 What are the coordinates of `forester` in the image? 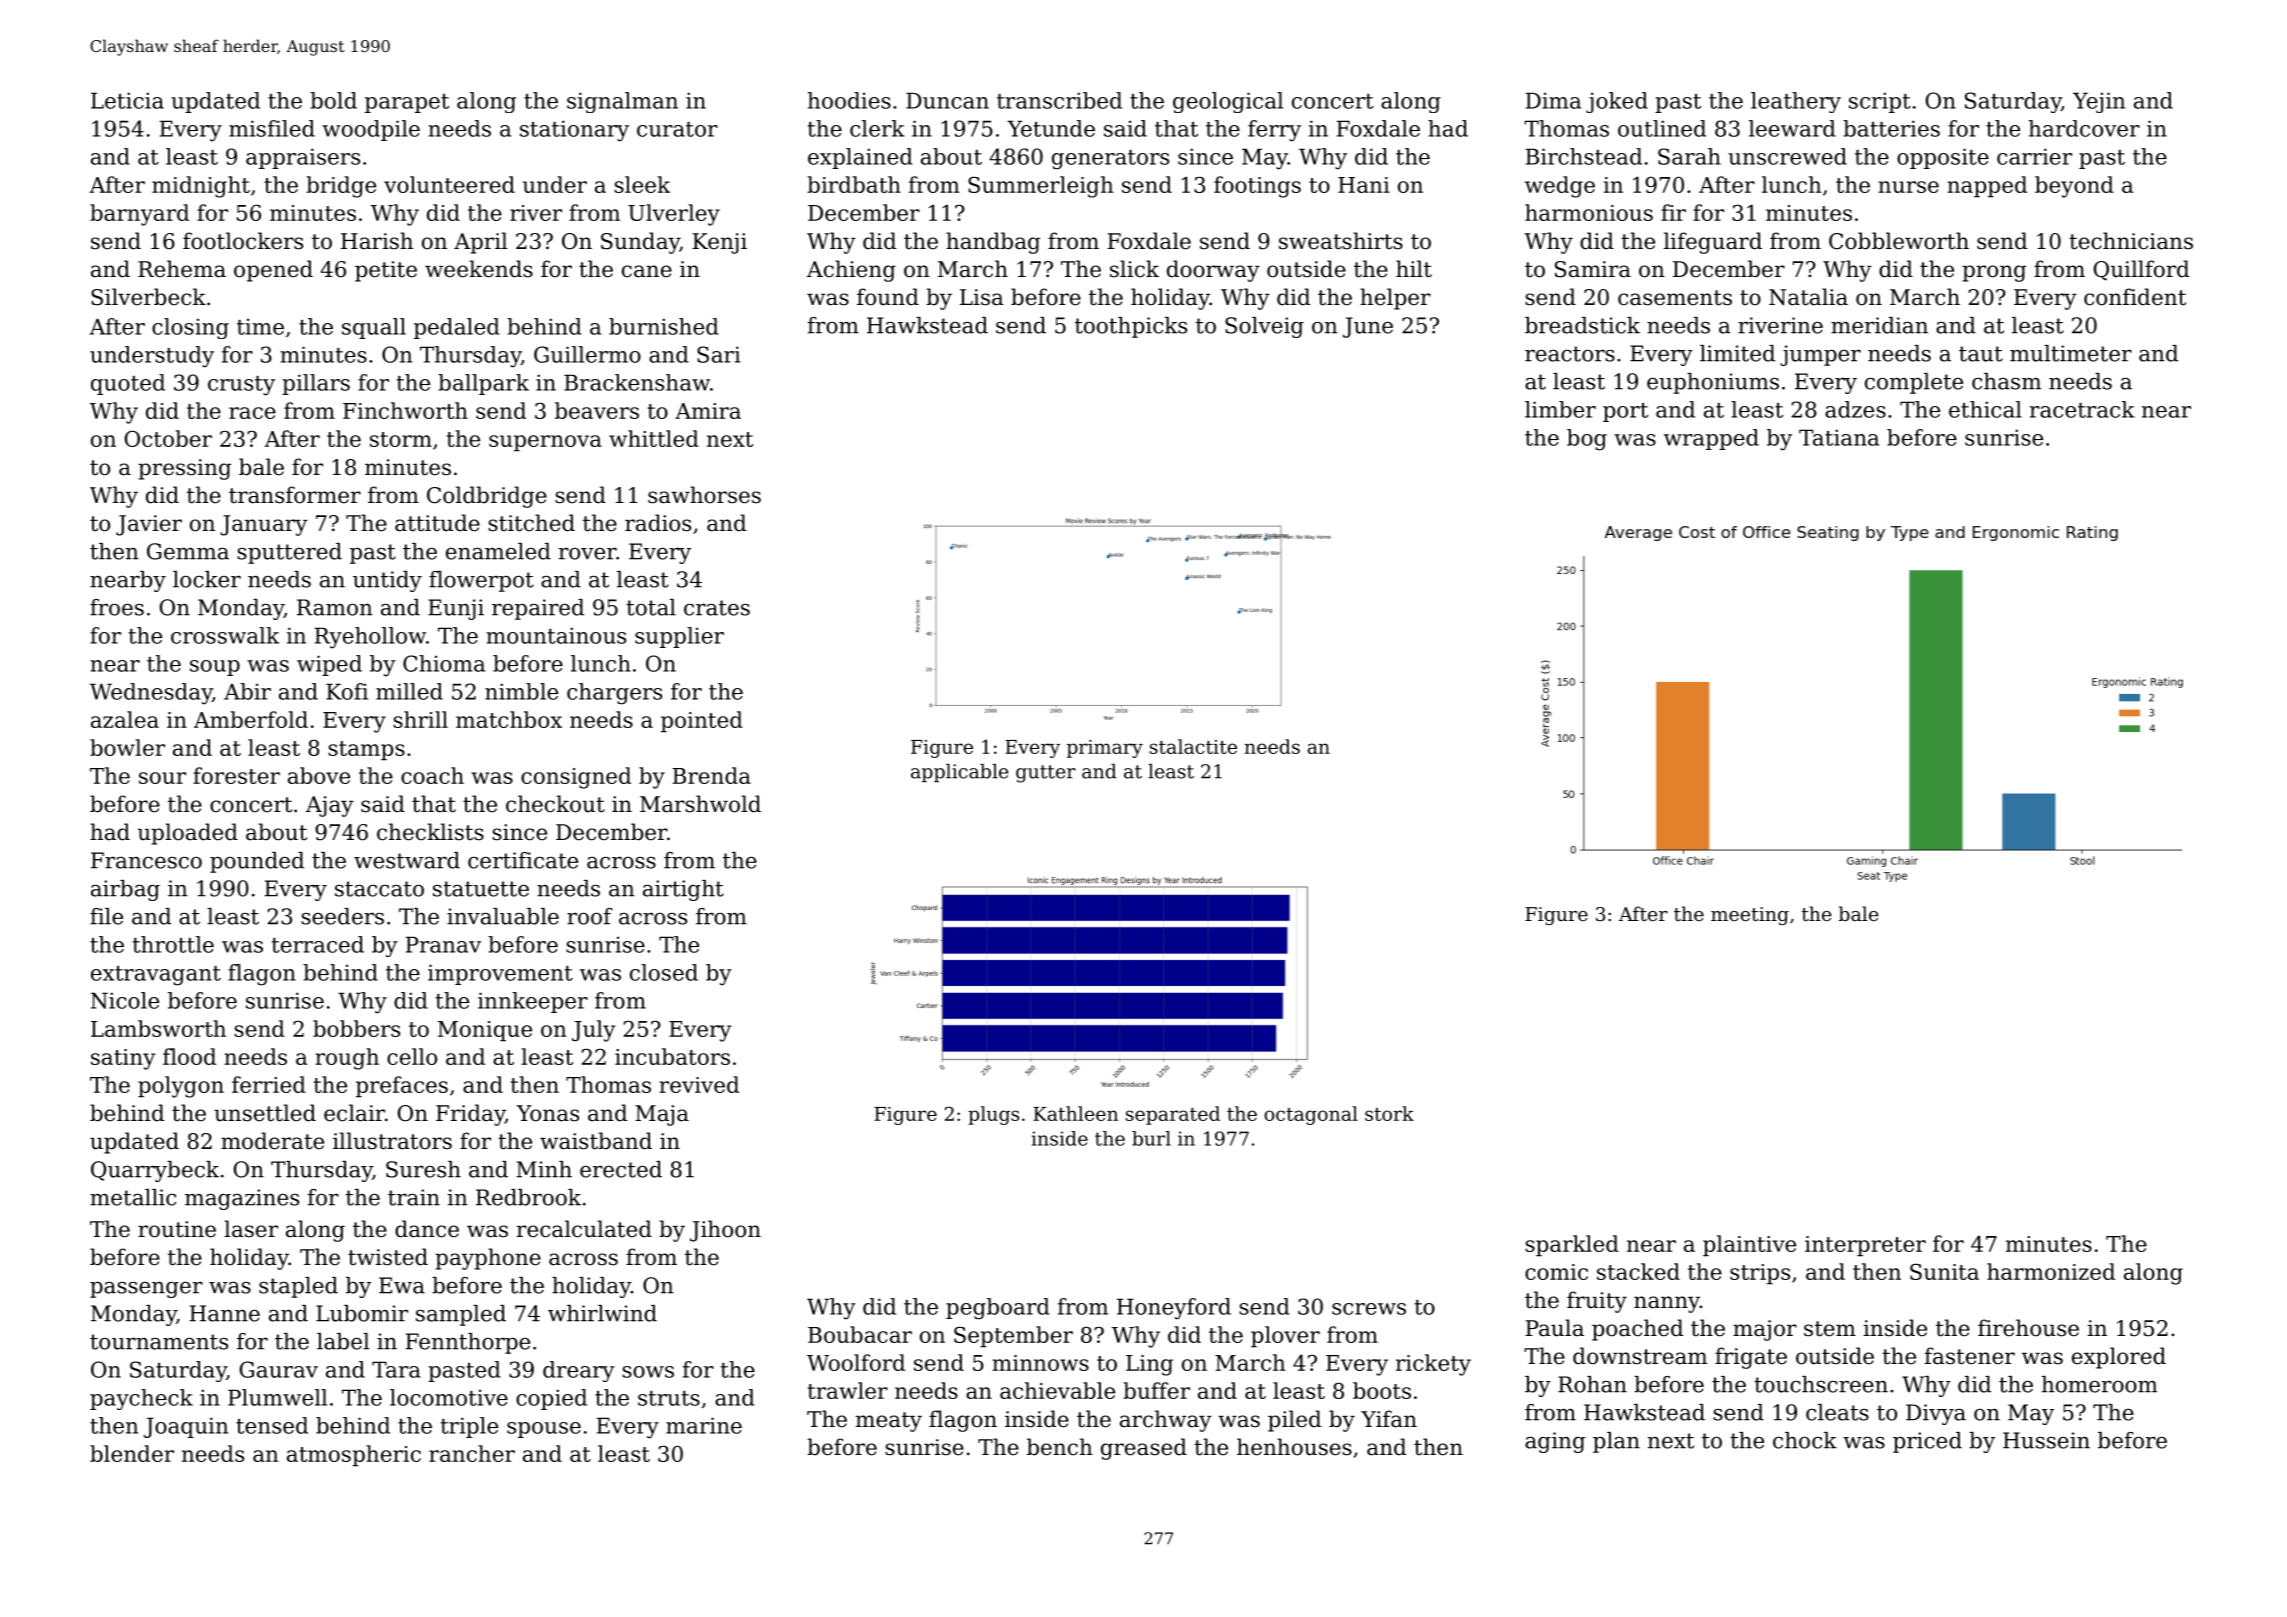 It's located at (236, 775).
